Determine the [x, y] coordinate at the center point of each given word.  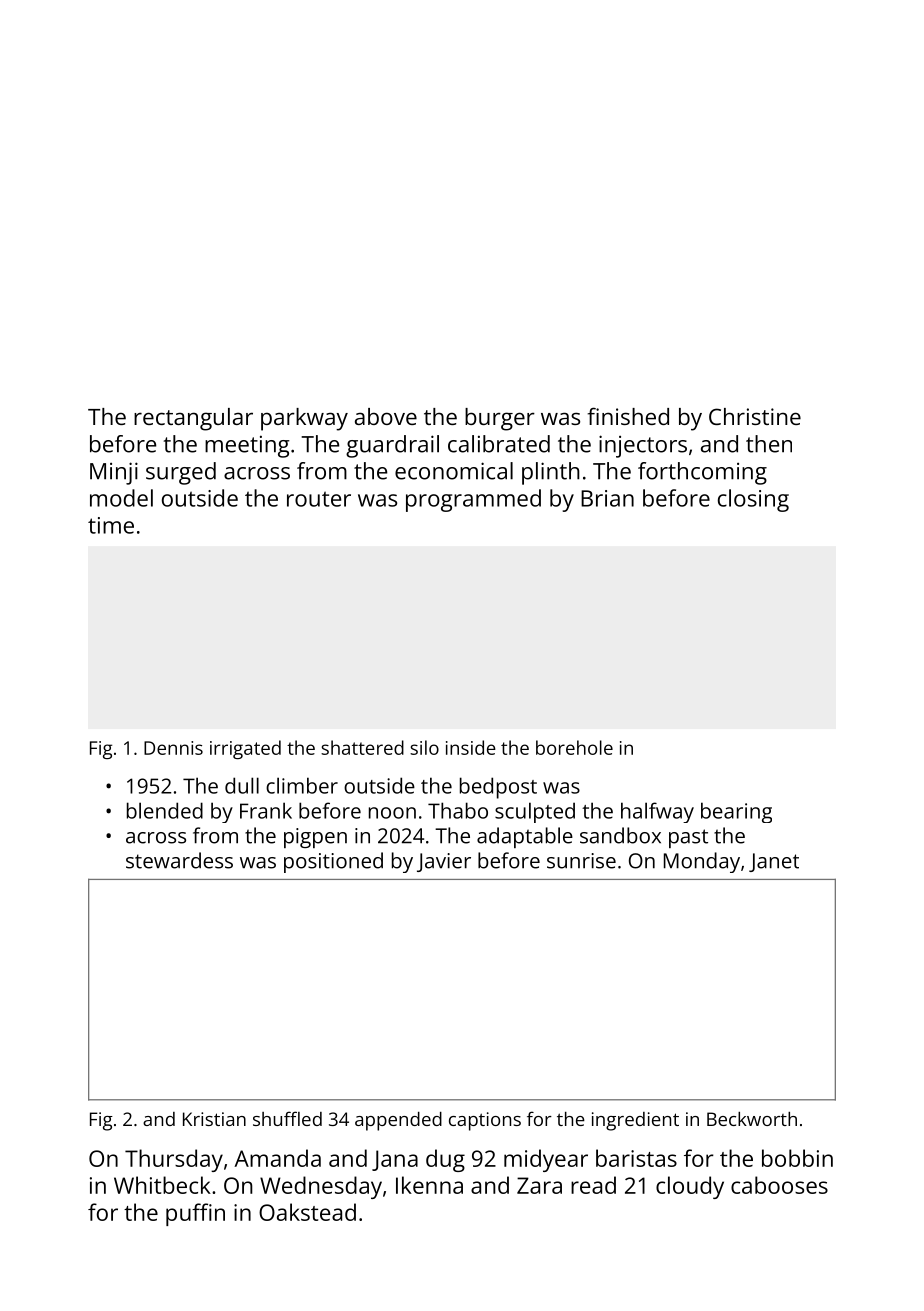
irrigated [245, 749]
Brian [607, 498]
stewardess [179, 860]
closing [753, 500]
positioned [333, 862]
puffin [195, 1214]
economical [454, 471]
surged [181, 473]
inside [471, 747]
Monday [702, 862]
